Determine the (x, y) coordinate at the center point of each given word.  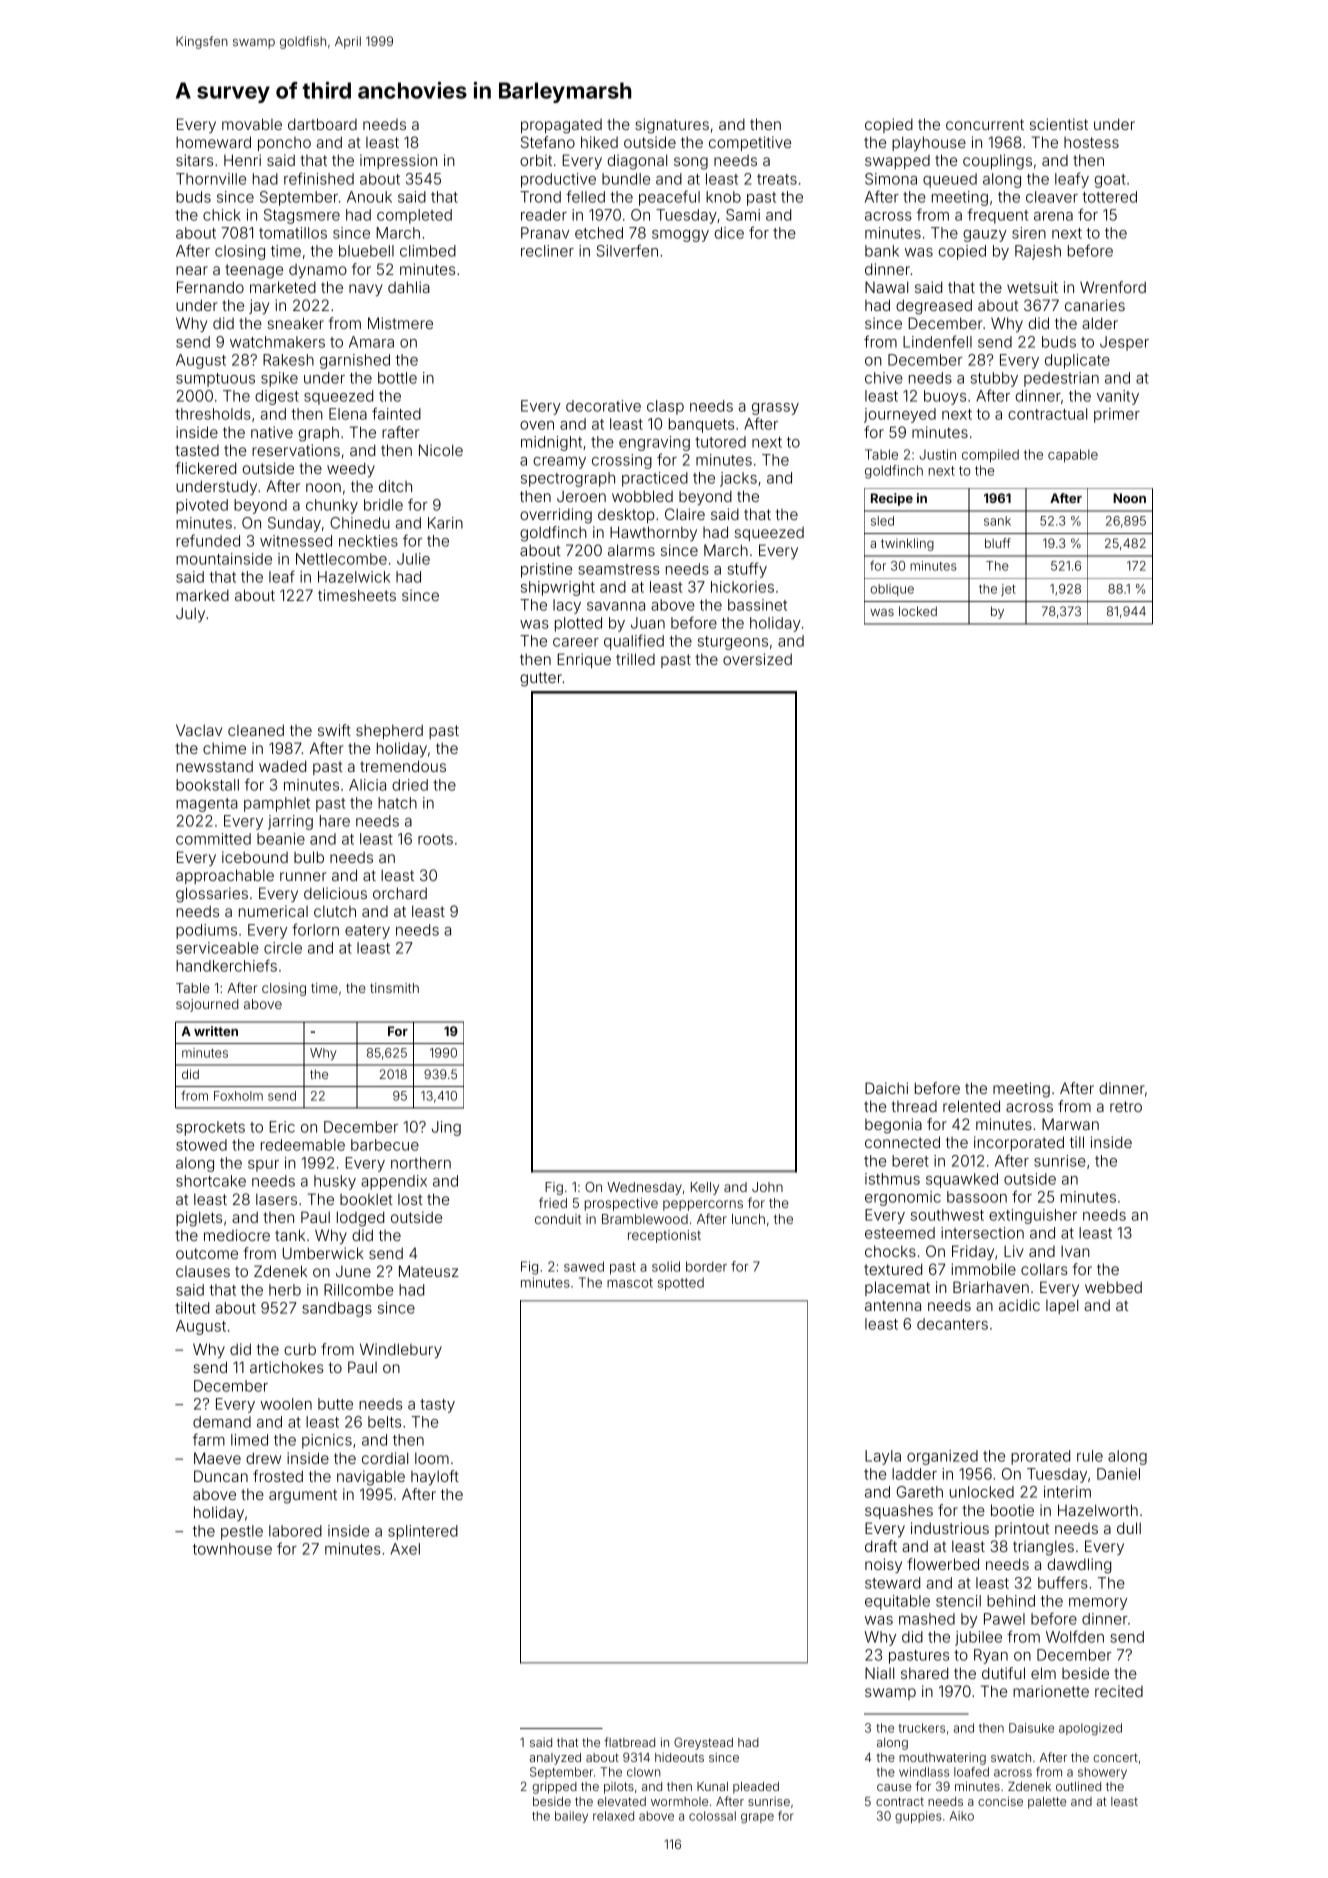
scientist (1059, 124)
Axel (405, 1549)
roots (435, 839)
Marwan (1070, 1124)
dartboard (322, 124)
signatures (672, 126)
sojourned (207, 1005)
